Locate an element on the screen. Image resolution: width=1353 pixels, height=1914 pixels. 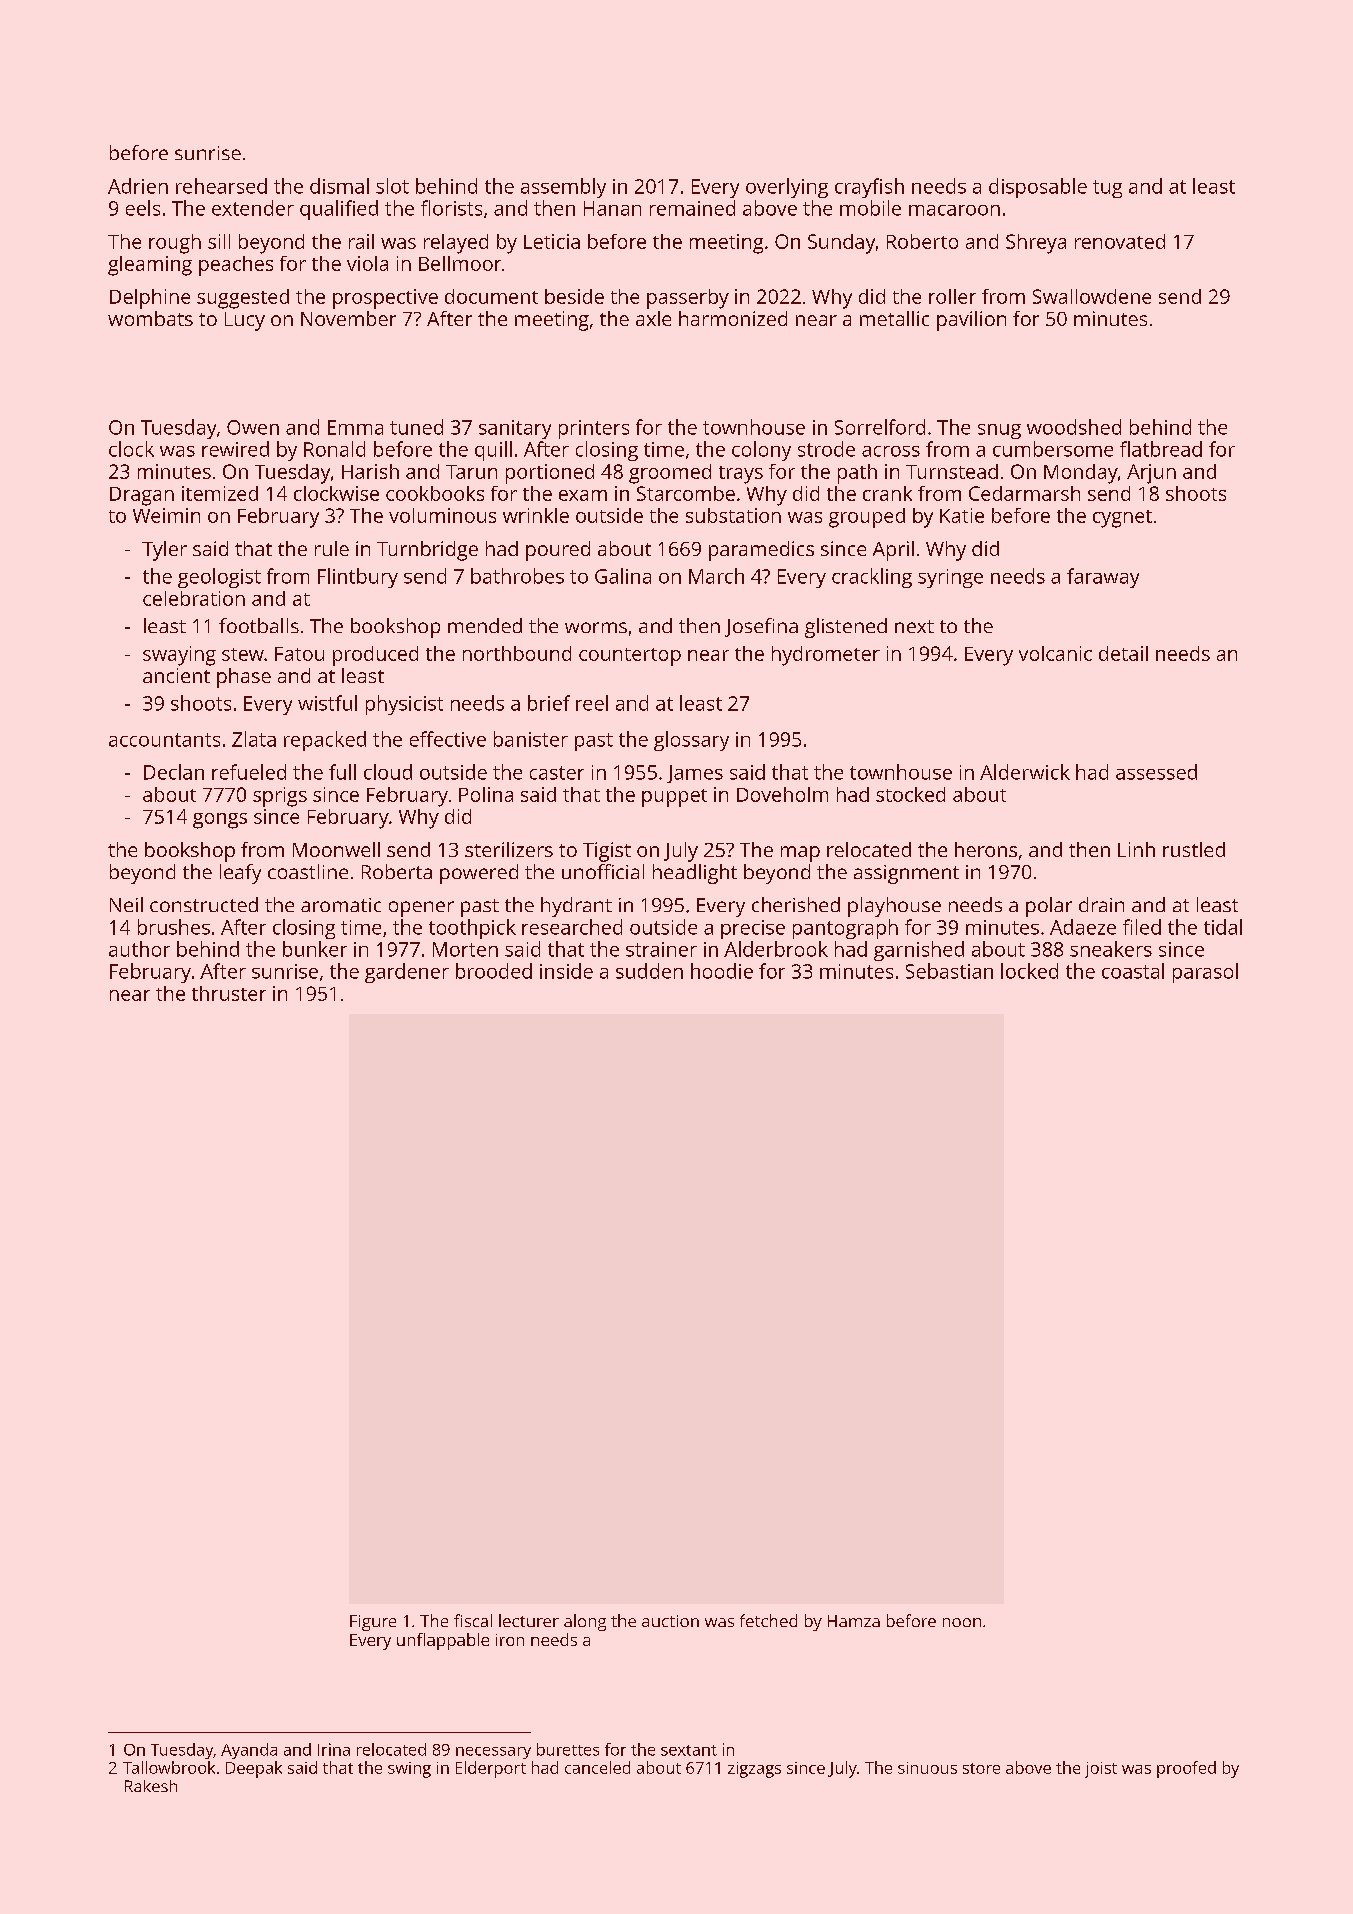
sinuous is located at coordinates (927, 1768).
